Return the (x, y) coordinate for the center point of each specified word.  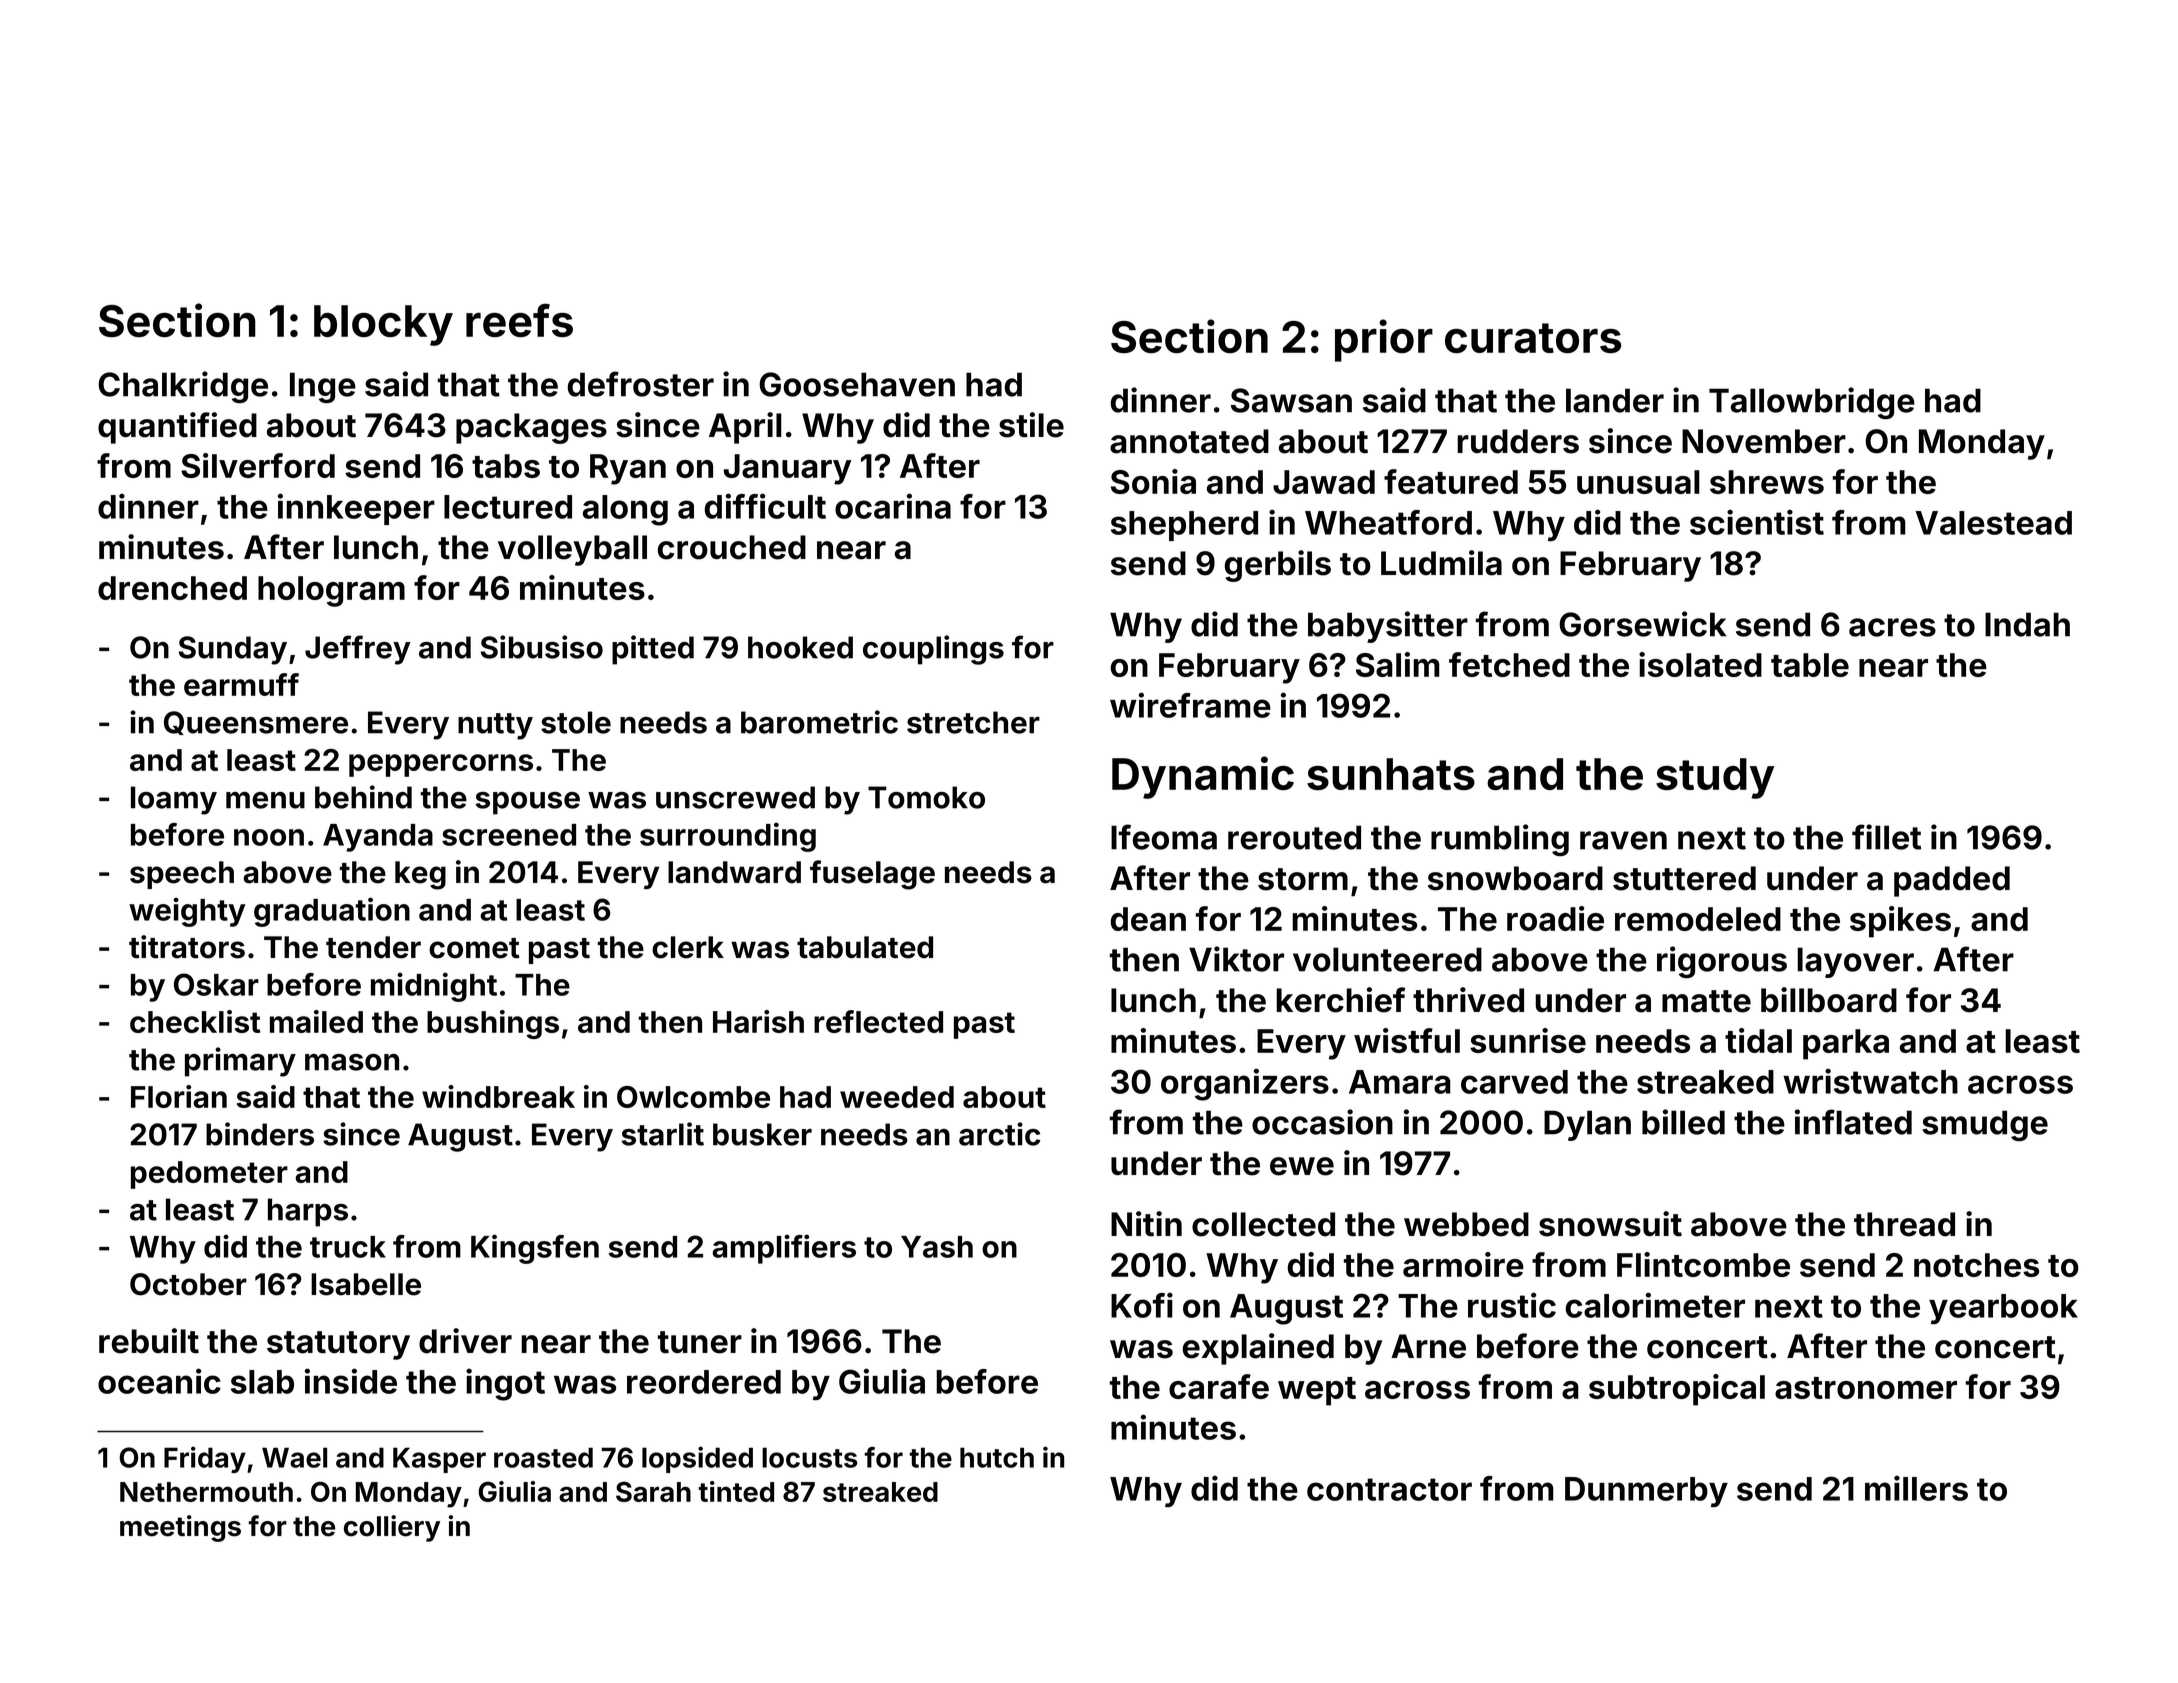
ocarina (893, 506)
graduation (332, 912)
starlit (663, 1134)
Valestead (1993, 523)
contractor (1389, 1489)
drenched (172, 588)
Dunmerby (1646, 1492)
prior (1384, 340)
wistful (1407, 1040)
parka (1846, 1044)
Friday (205, 1459)
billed (1683, 1122)
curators (1533, 338)
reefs (519, 320)
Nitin (1146, 1224)
